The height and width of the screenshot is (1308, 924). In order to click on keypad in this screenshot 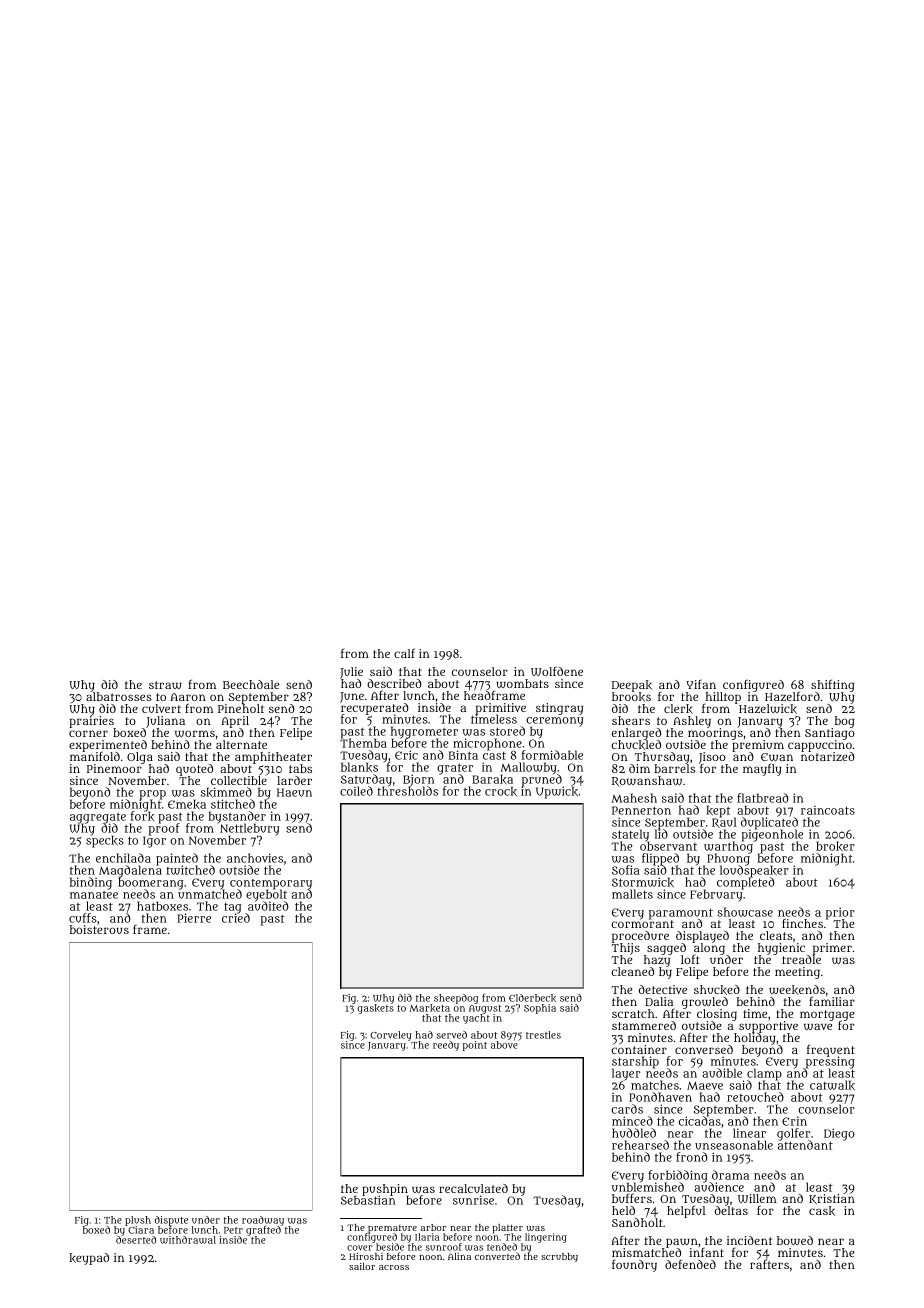, I will do `click(89, 1259)`.
